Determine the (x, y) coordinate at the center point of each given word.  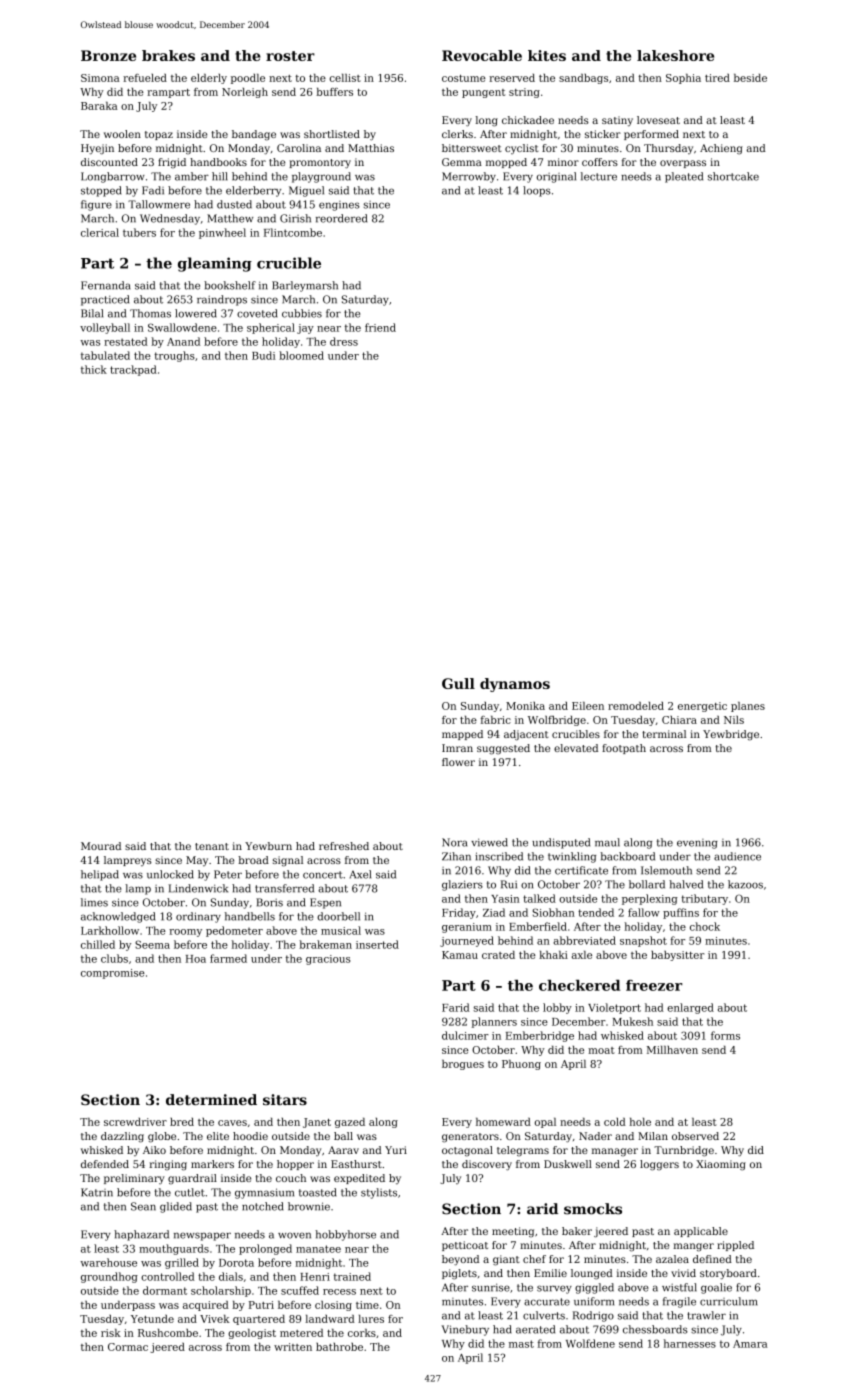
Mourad (101, 846)
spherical (271, 328)
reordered (341, 218)
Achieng (721, 149)
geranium (467, 928)
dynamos (515, 685)
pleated (684, 177)
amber (192, 176)
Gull (458, 683)
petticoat (465, 1246)
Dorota (236, 1263)
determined (211, 1099)
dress (344, 341)
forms (725, 1035)
